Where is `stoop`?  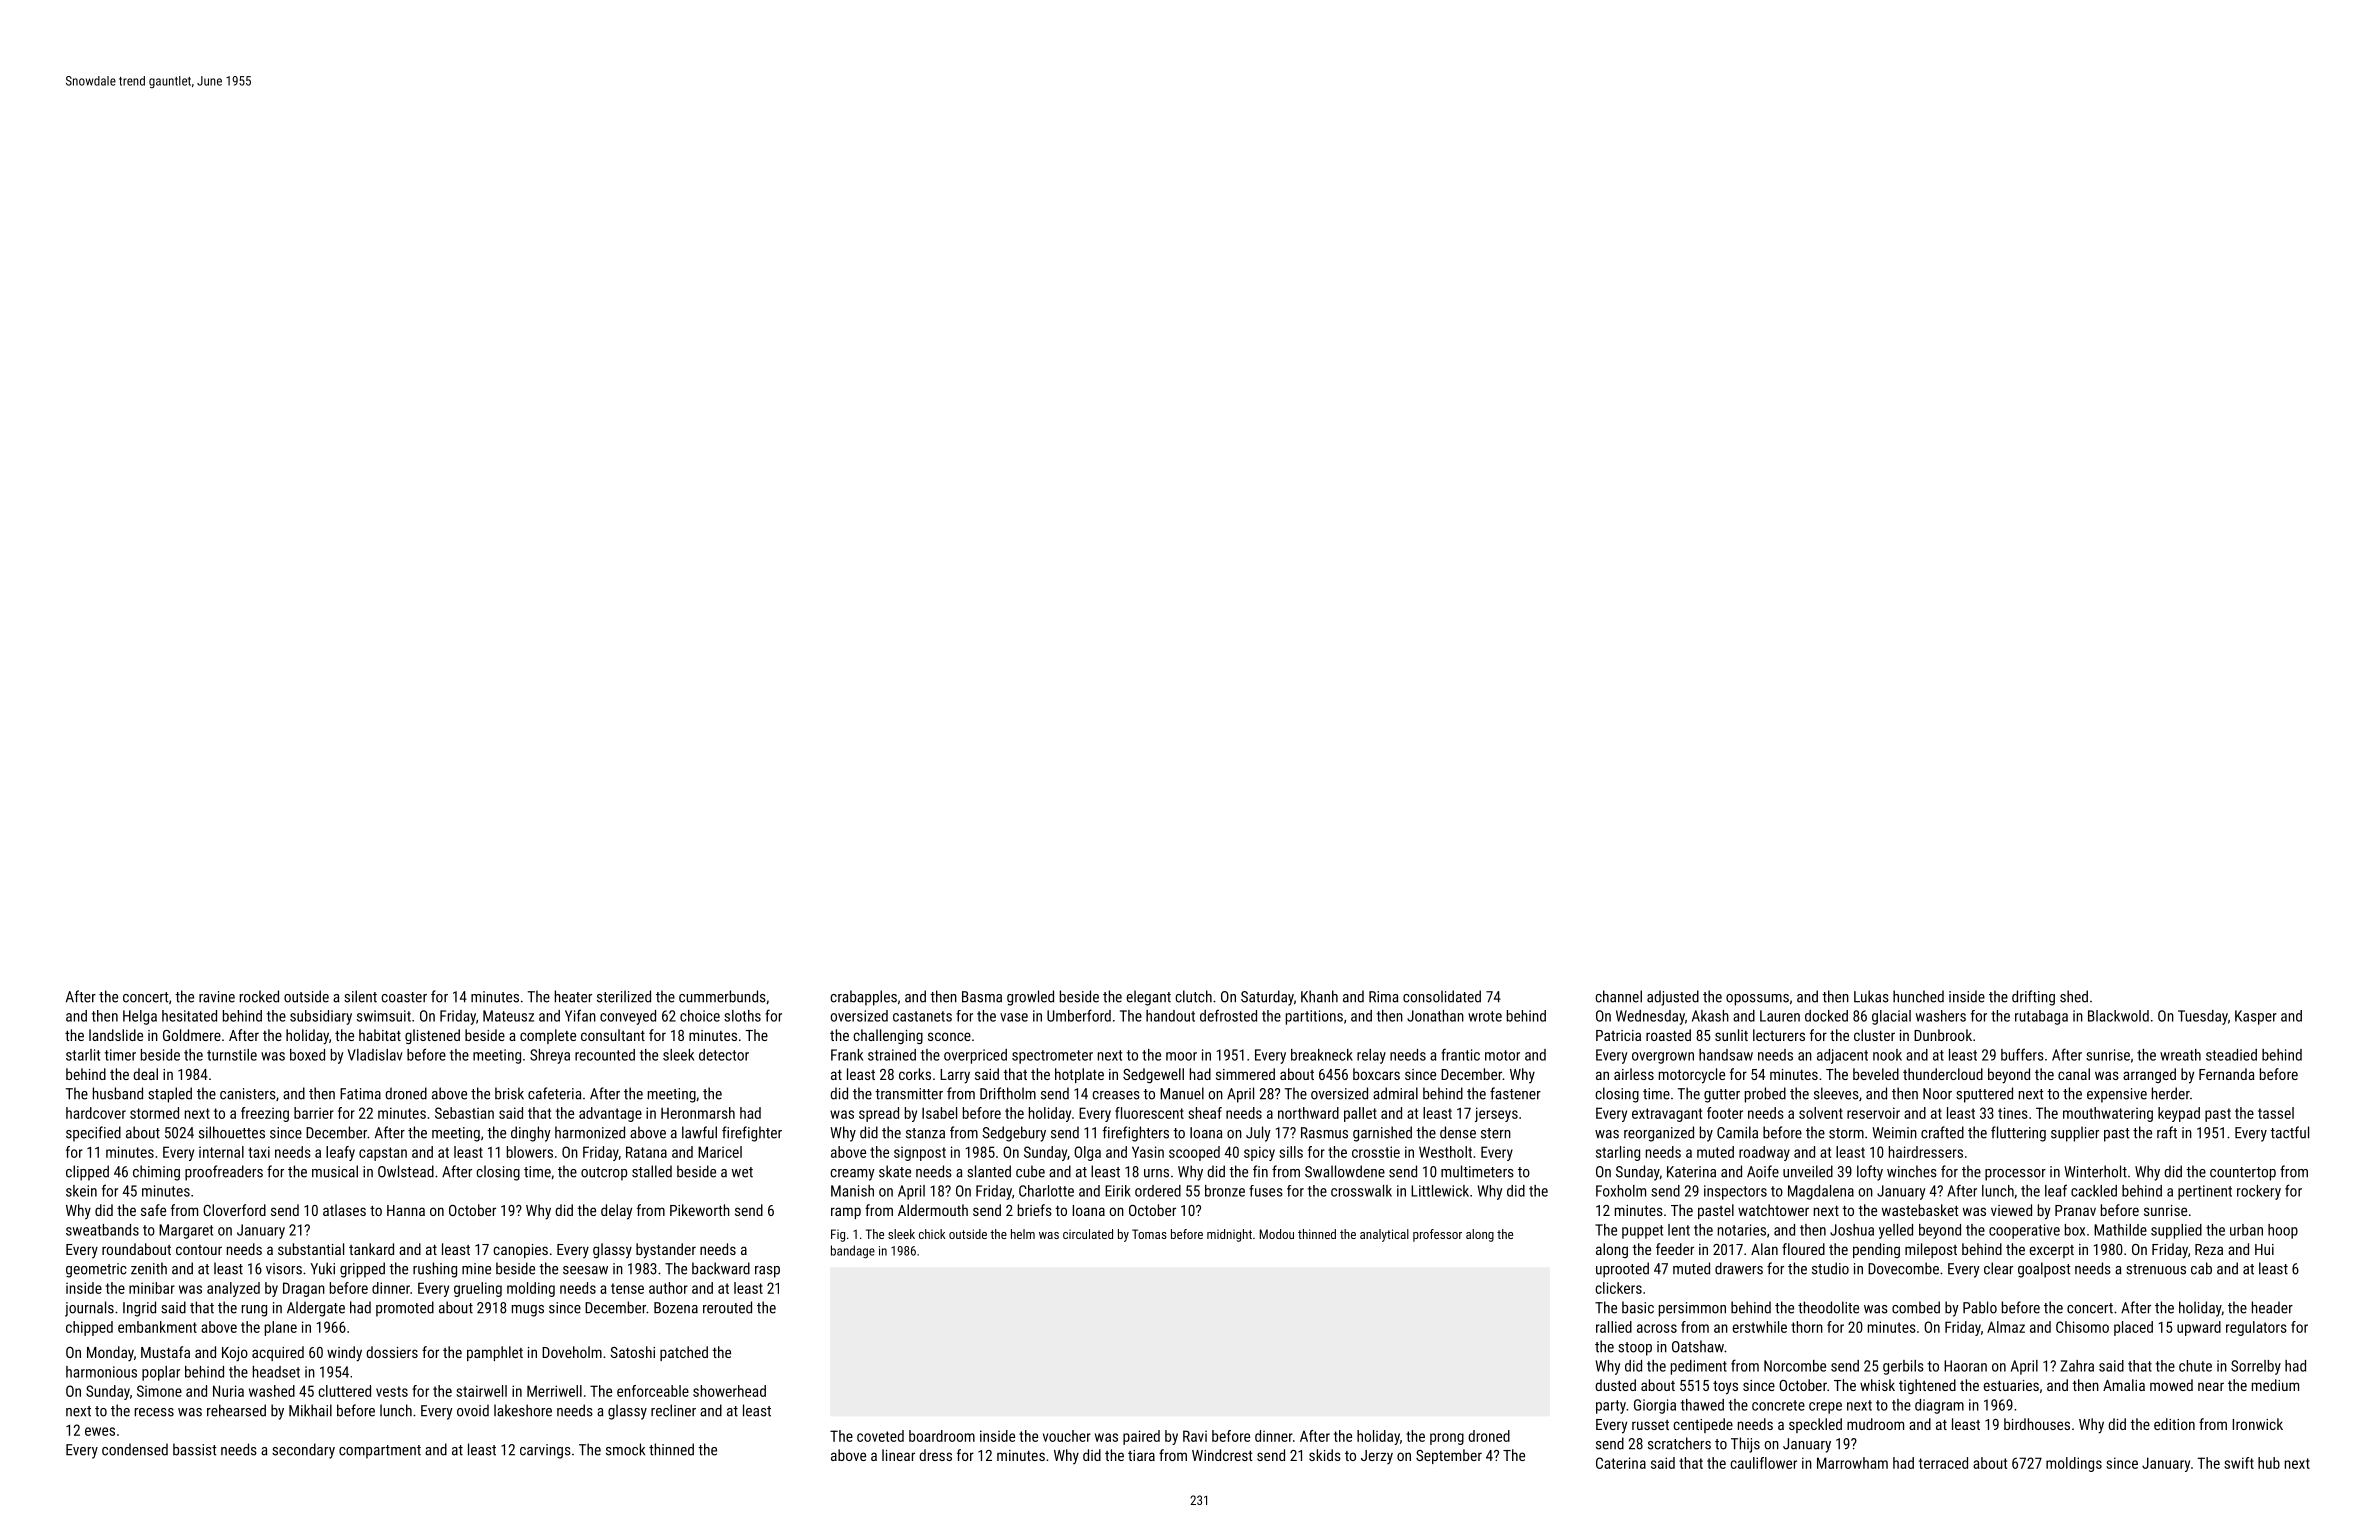
stoop is located at coordinates (1635, 1349).
